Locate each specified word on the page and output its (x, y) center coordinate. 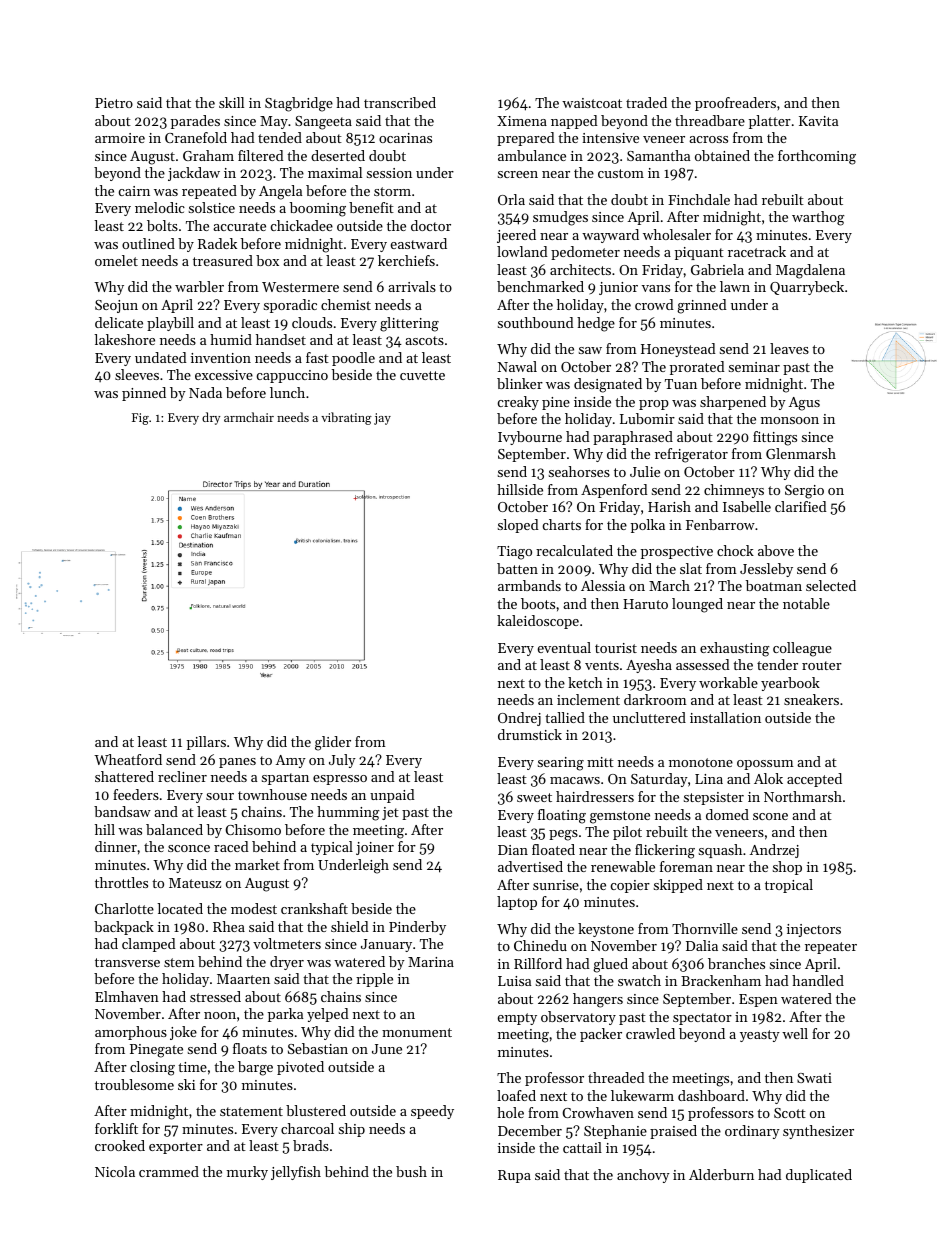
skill (231, 102)
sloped (518, 526)
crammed (169, 1171)
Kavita (818, 121)
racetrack (757, 251)
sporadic (290, 306)
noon (220, 1015)
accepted (814, 780)
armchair (249, 417)
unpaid (392, 796)
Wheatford (128, 759)
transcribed (400, 102)
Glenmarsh (801, 453)
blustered (316, 1110)
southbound (536, 322)
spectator (702, 1019)
